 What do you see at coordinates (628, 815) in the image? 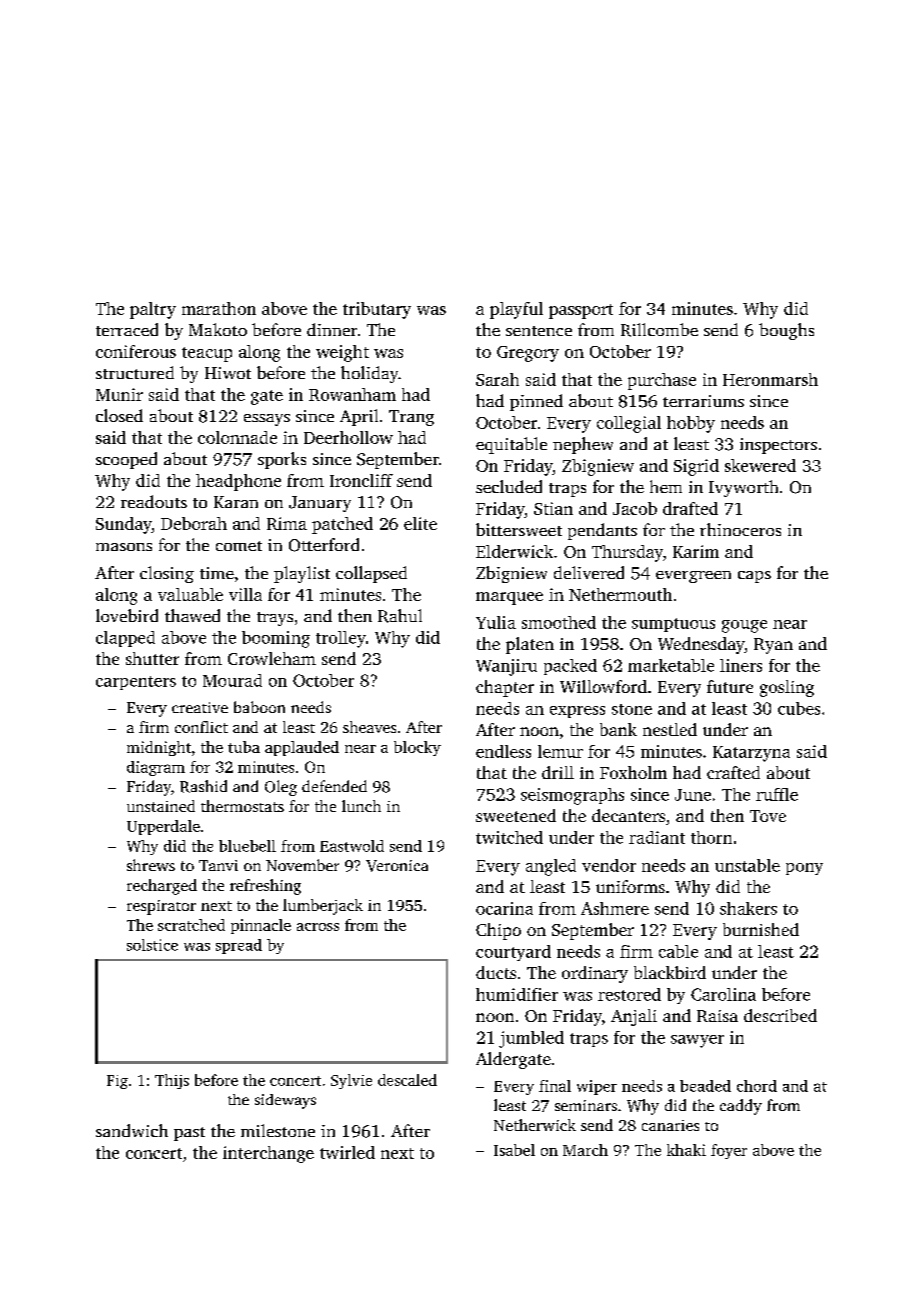
I see `decanters` at bounding box center [628, 815].
